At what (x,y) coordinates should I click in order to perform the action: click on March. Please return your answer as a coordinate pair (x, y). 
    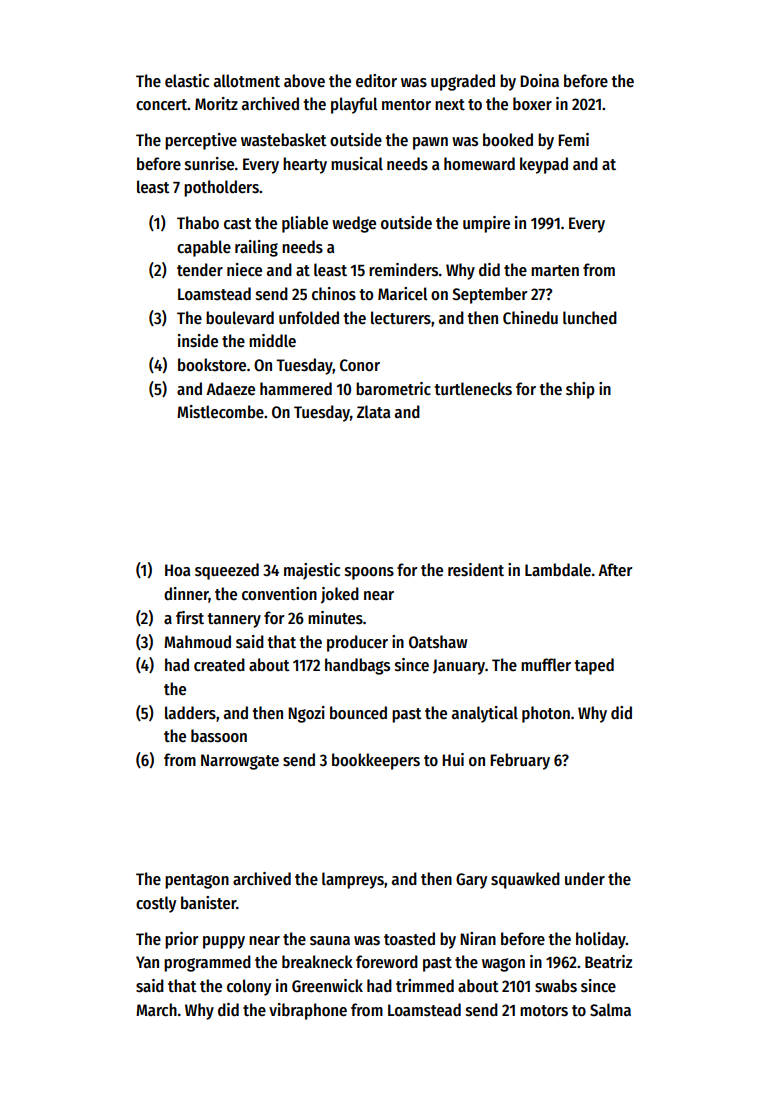
    Looking at the image, I should click on (156, 1010).
